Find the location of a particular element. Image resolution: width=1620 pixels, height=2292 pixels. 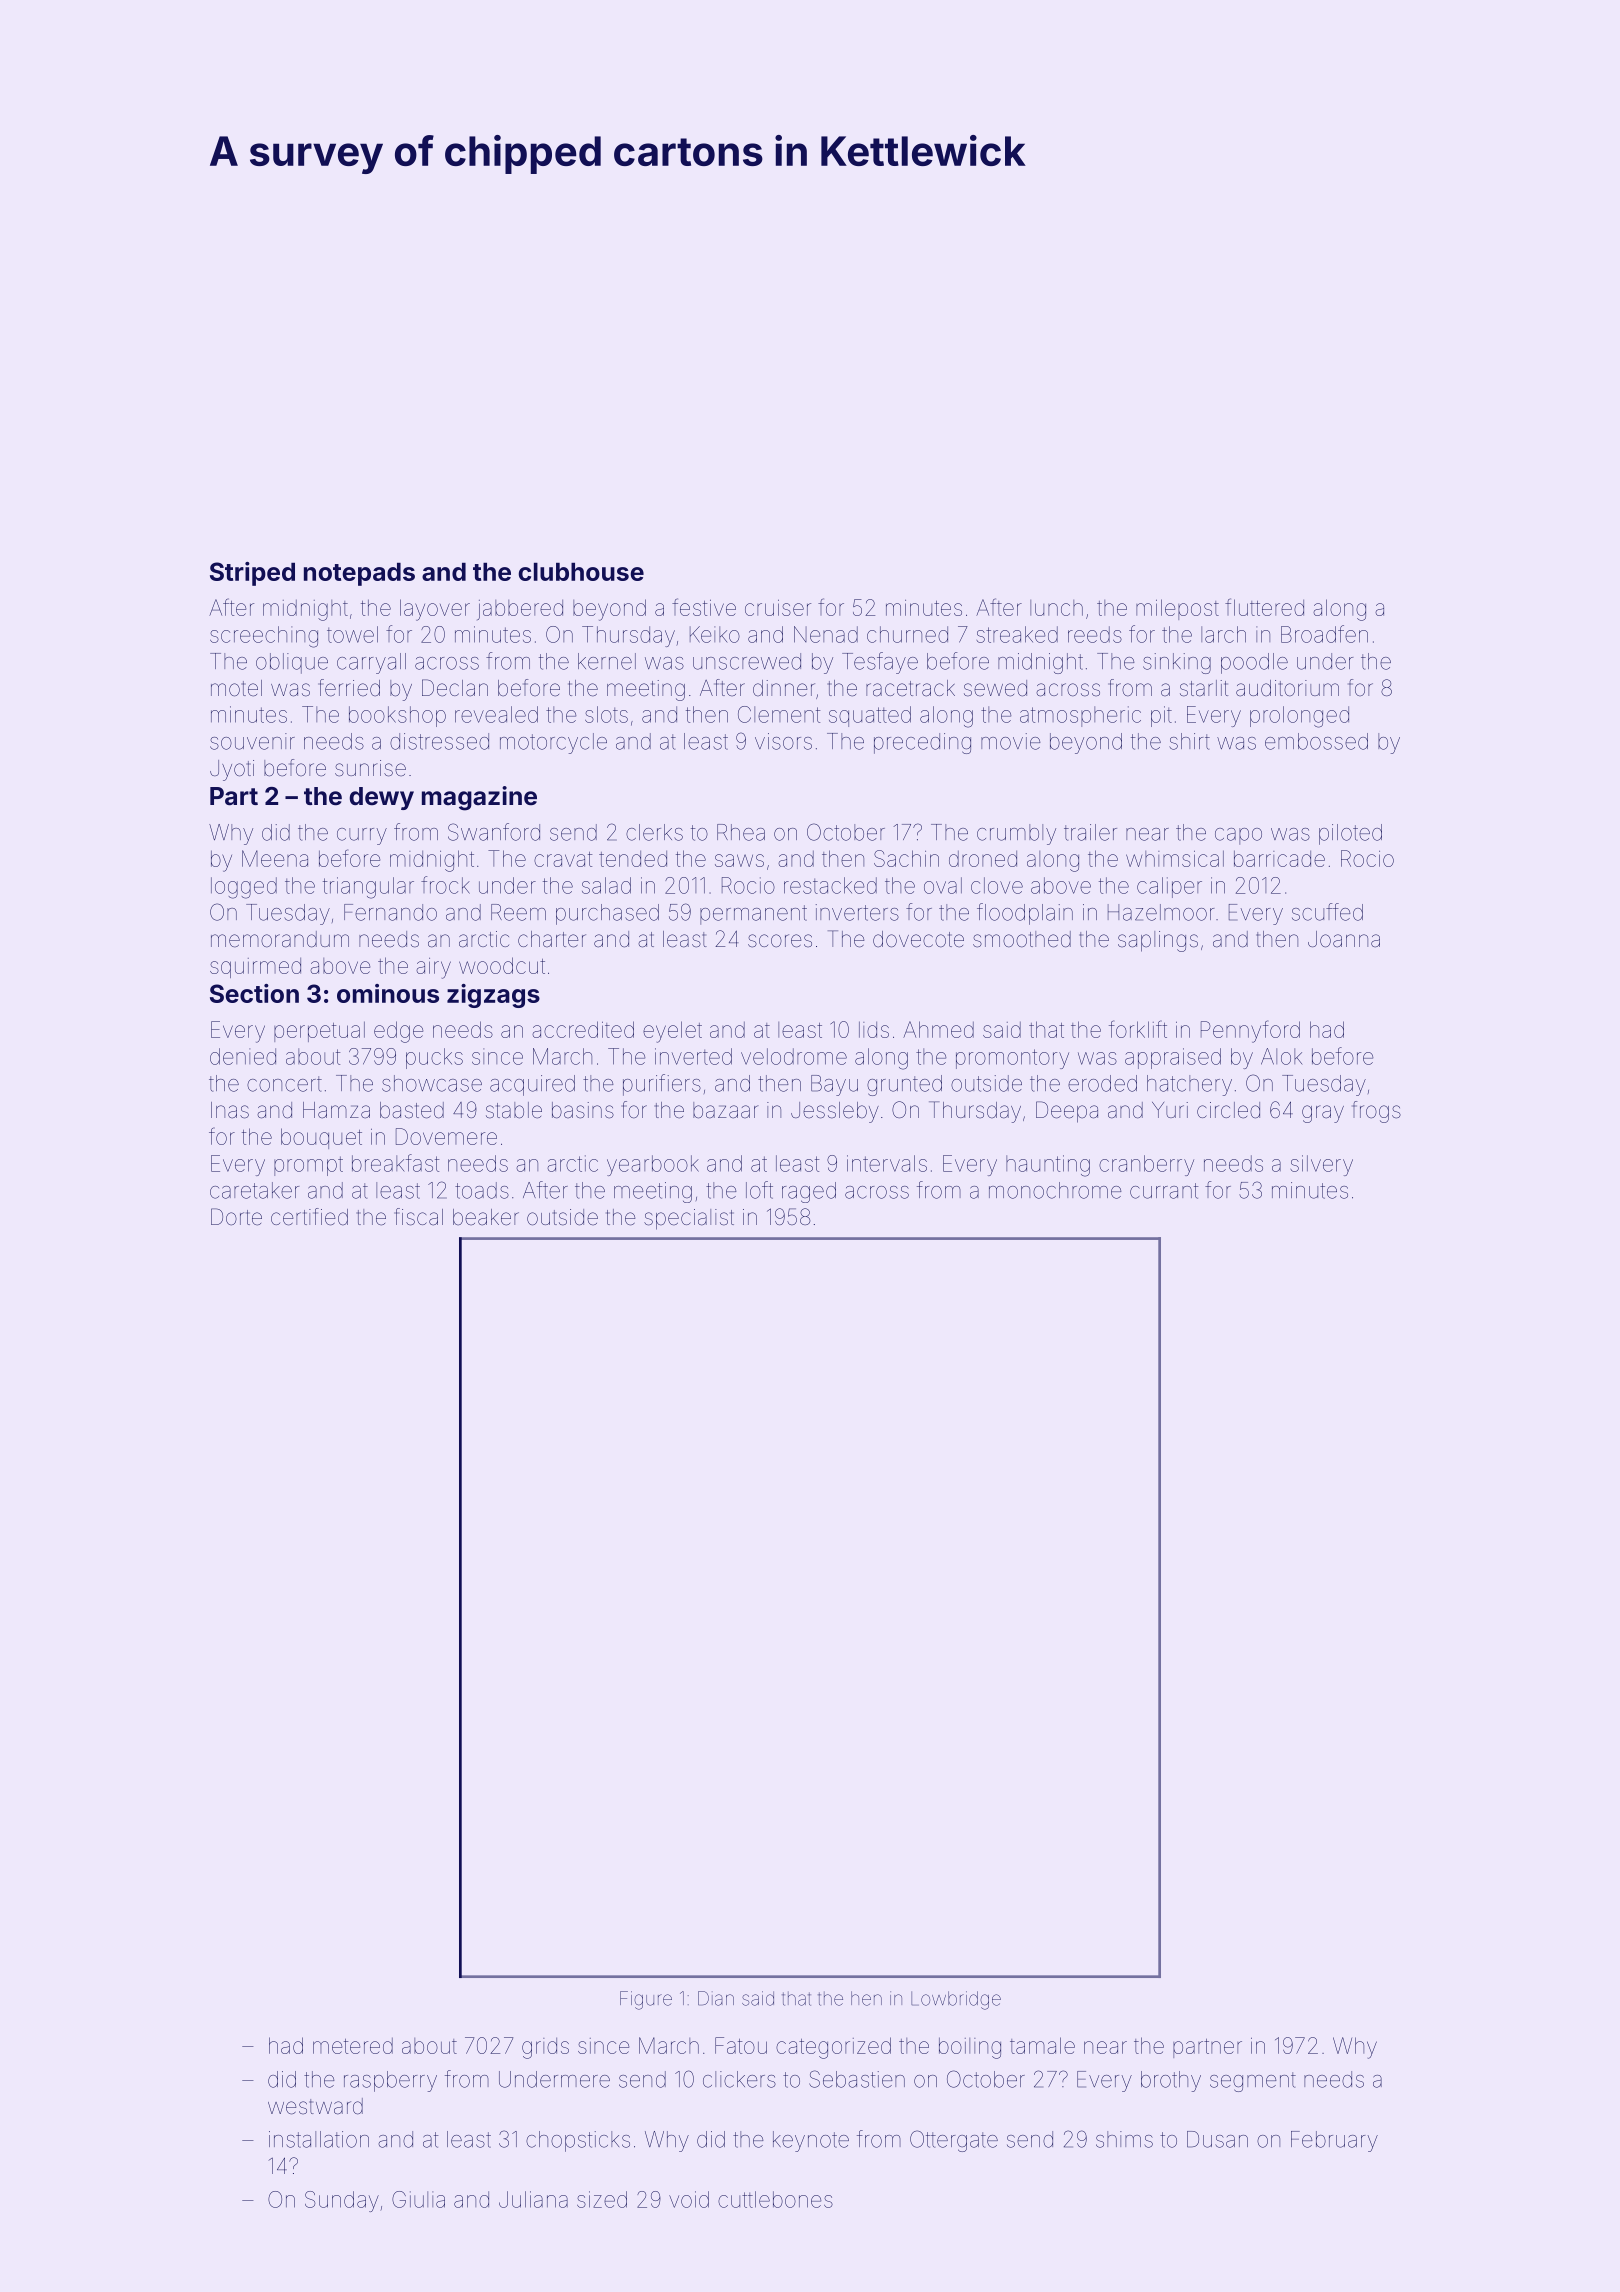

Striped is located at coordinates (252, 574).
